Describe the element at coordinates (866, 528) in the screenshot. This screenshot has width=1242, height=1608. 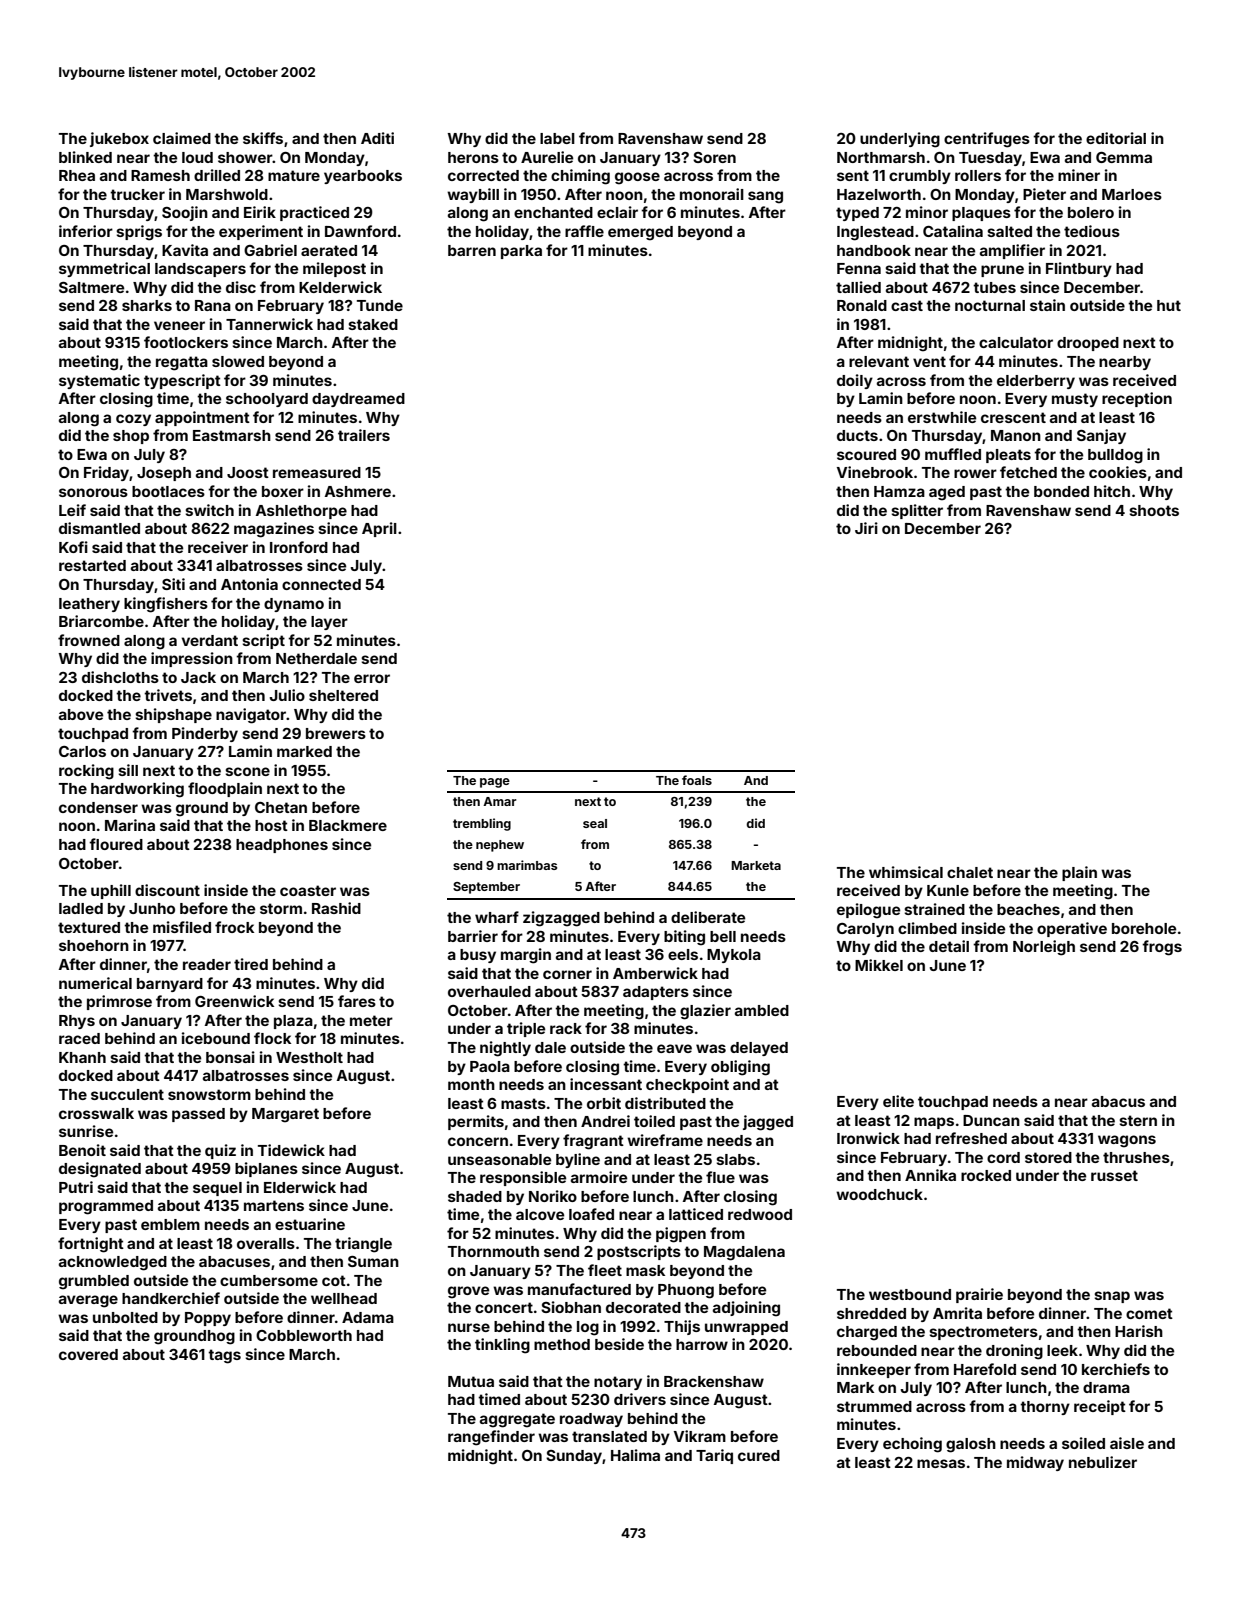
I see `Jiri` at that location.
